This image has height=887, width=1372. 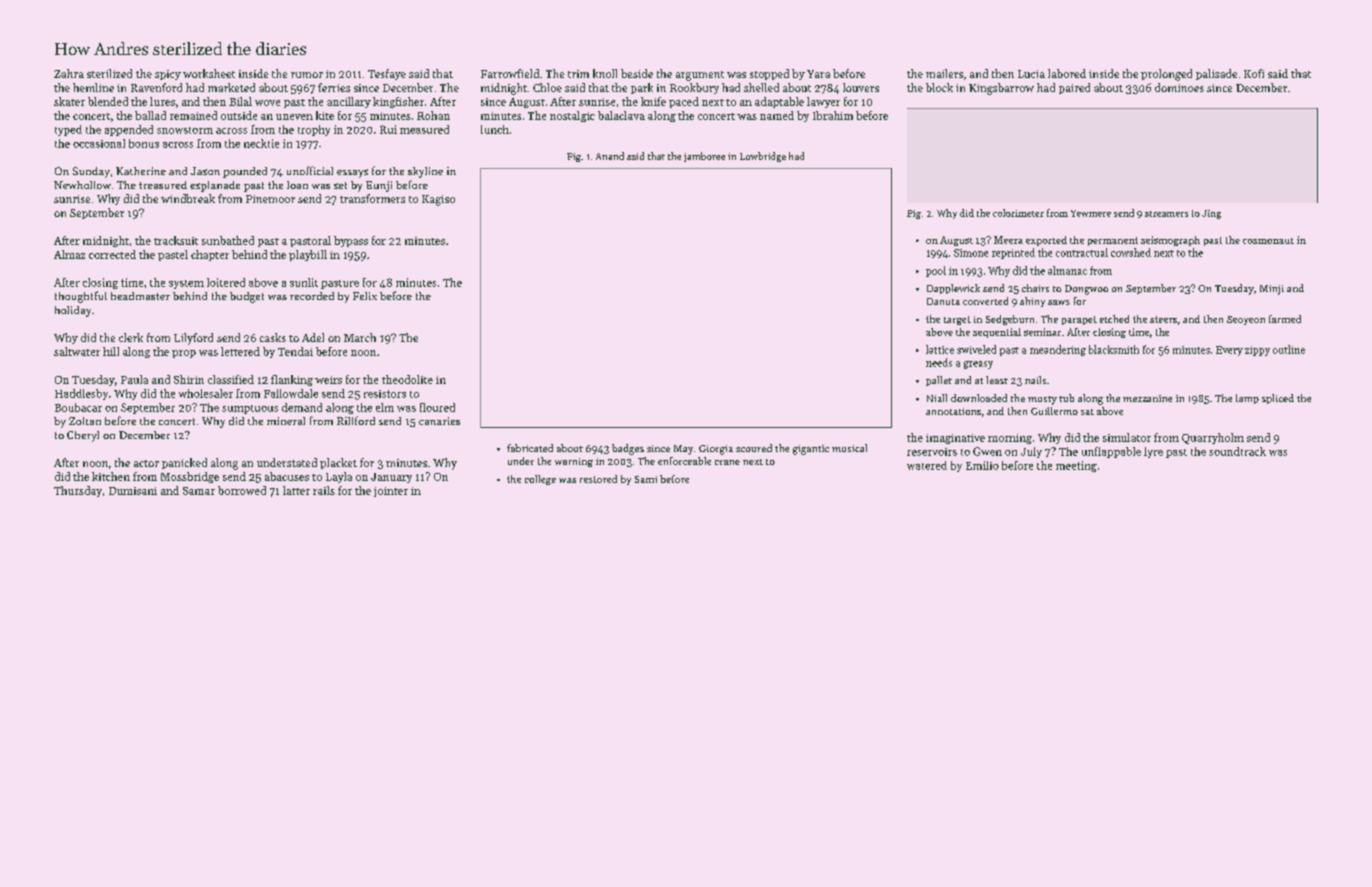 I want to click on Minji, so click(x=1272, y=290).
